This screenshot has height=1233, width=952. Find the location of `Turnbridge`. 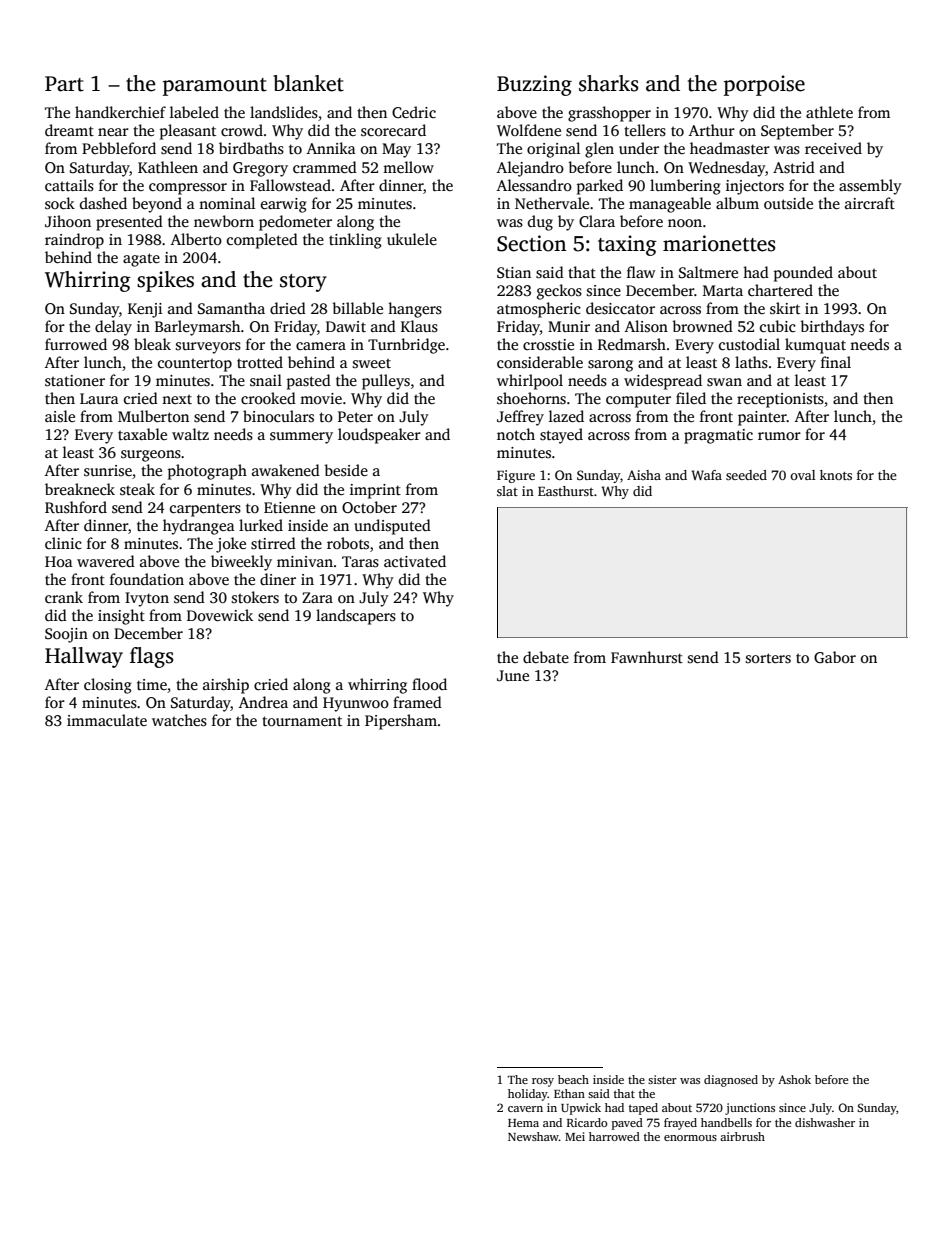

Turnbridge is located at coordinates (406, 346).
